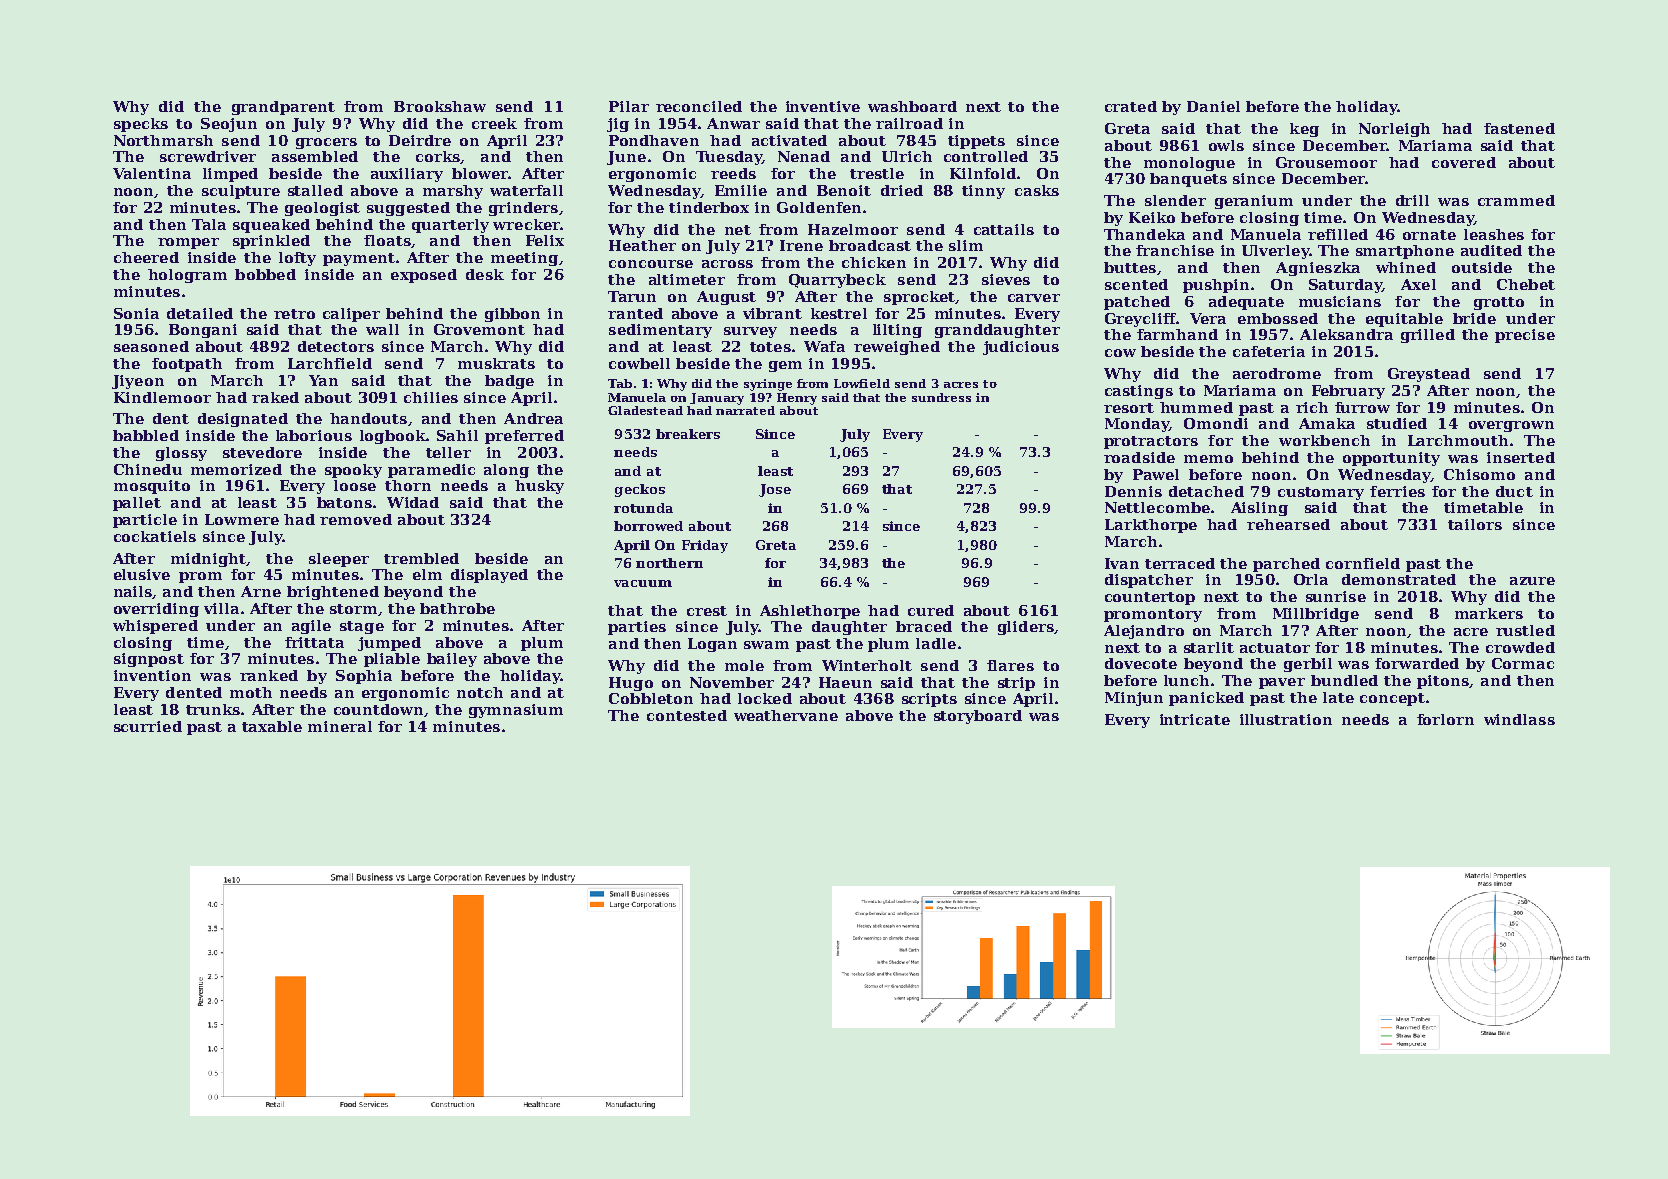 The width and height of the screenshot is (1668, 1179). What do you see at coordinates (1213, 106) in the screenshot?
I see `Daniel` at bounding box center [1213, 106].
